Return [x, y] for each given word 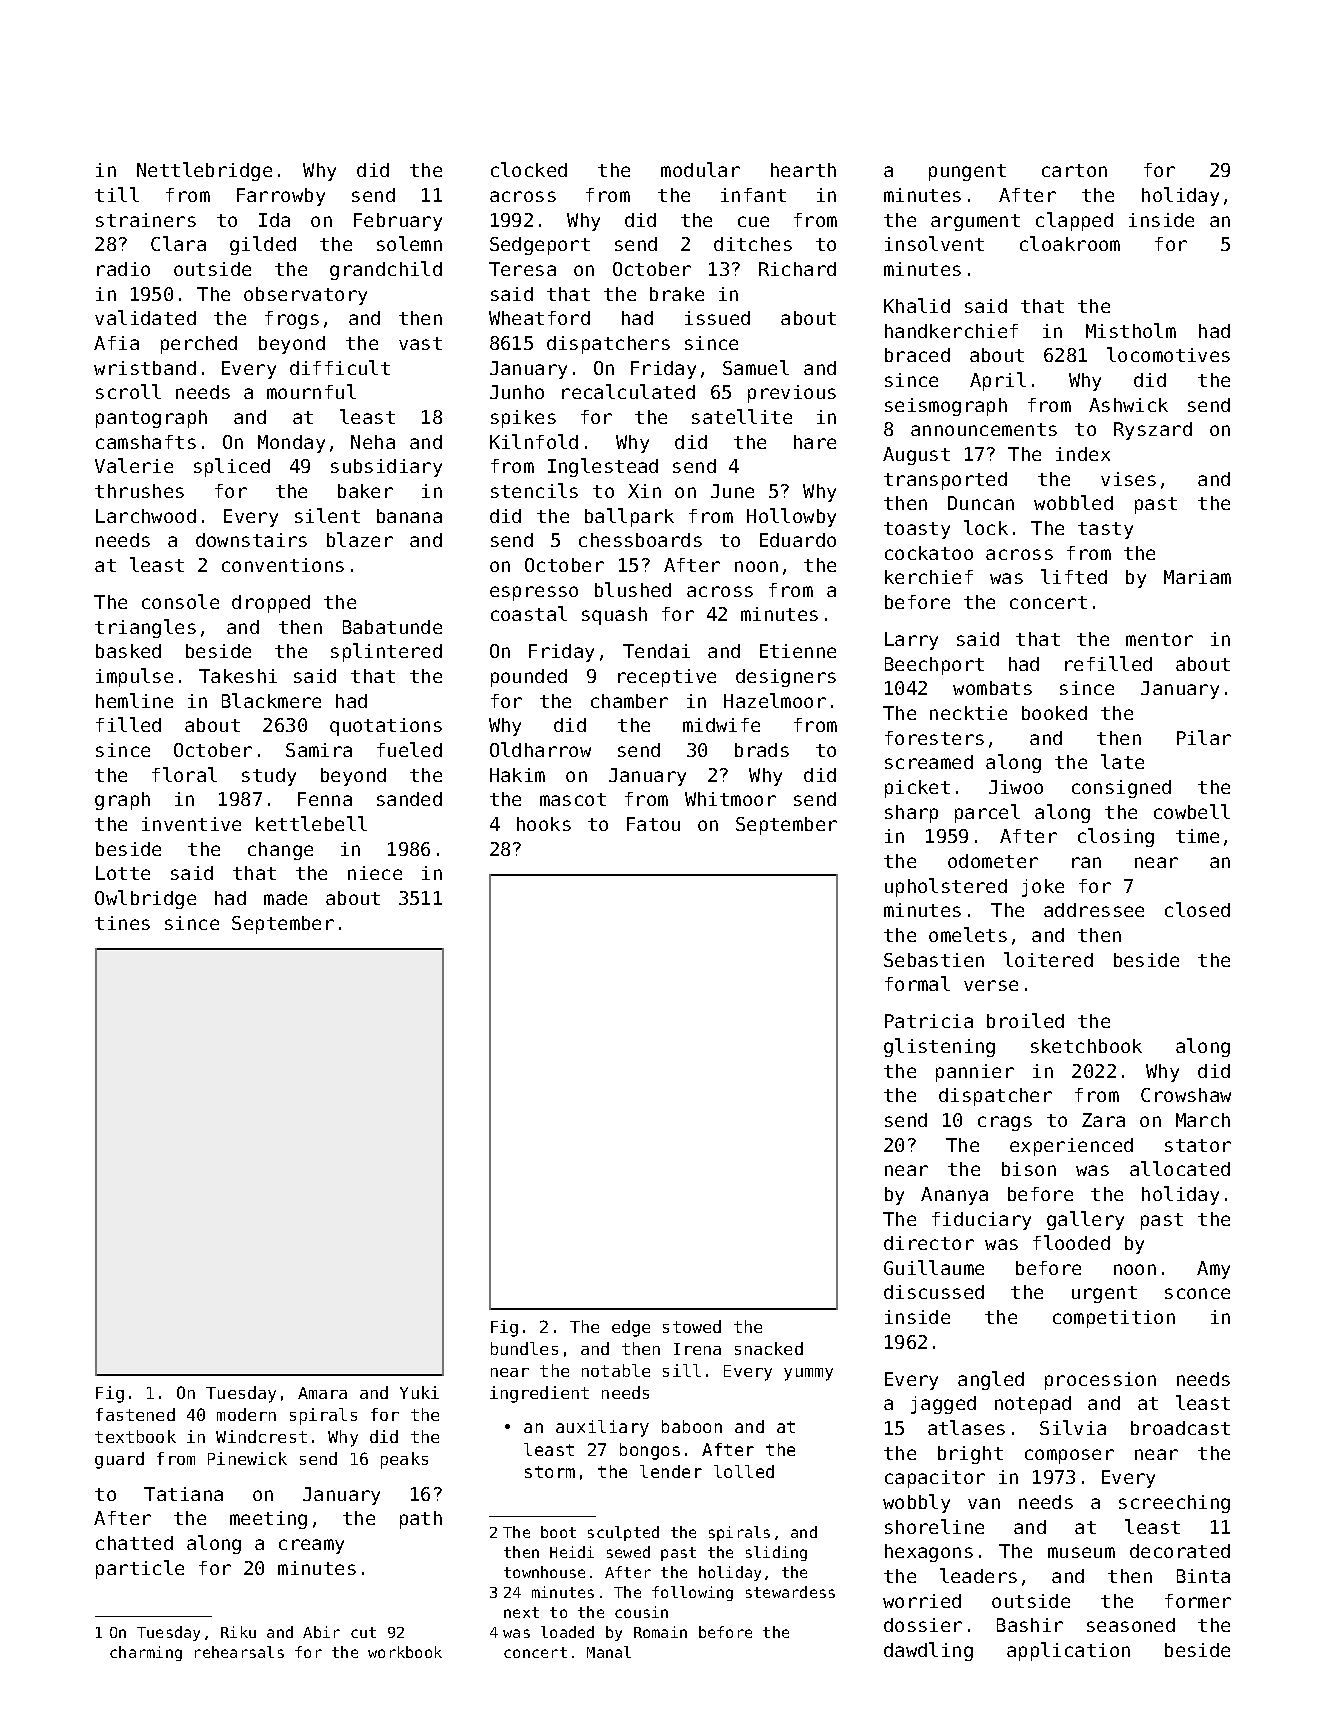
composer [1069, 1456]
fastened [135, 1414]
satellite [742, 416]
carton [1074, 170]
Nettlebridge [204, 171]
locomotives [1168, 354]
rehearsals [239, 1652]
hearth [803, 170]
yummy [808, 1374]
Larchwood [146, 516]
